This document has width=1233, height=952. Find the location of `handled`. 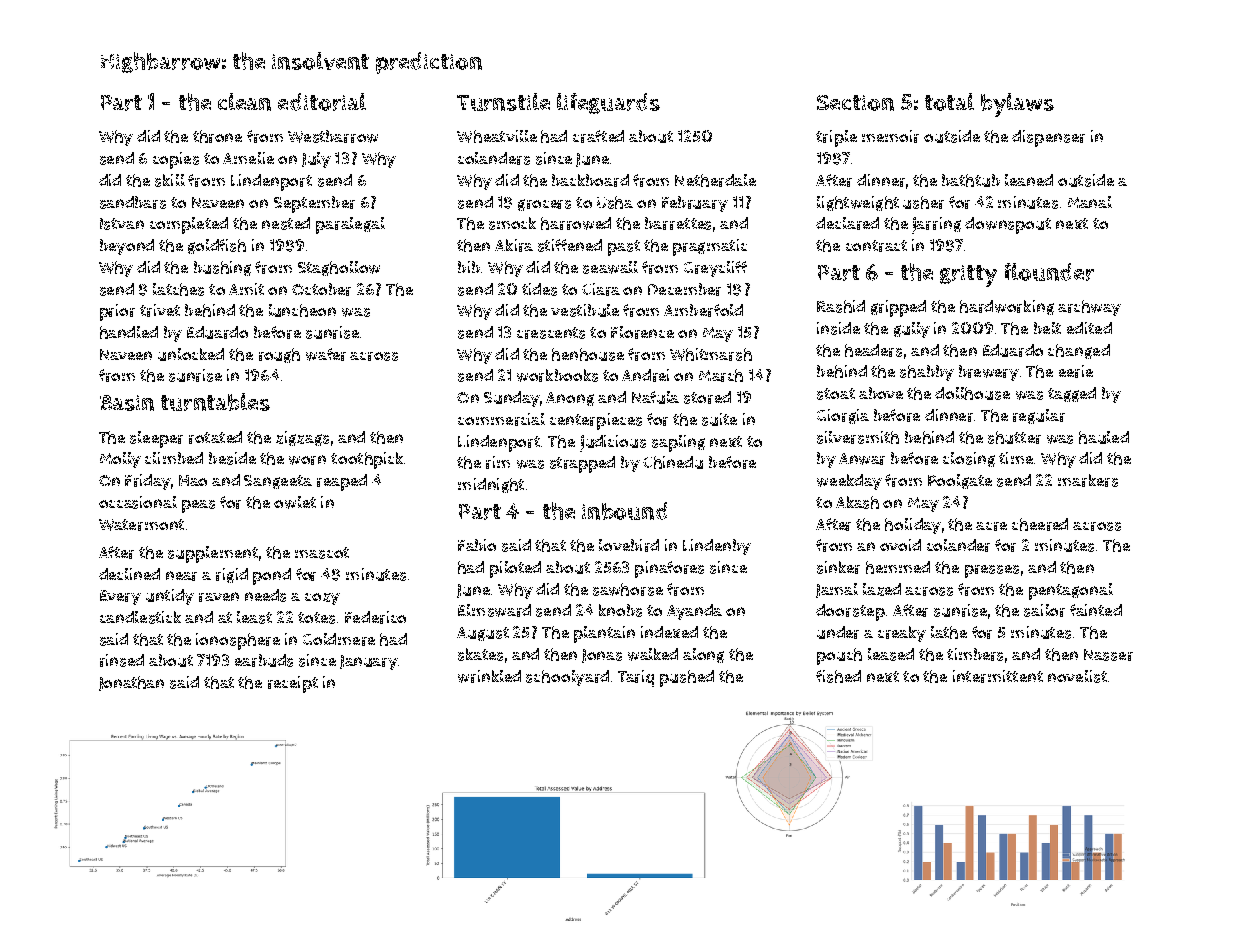

handled is located at coordinates (129, 332).
